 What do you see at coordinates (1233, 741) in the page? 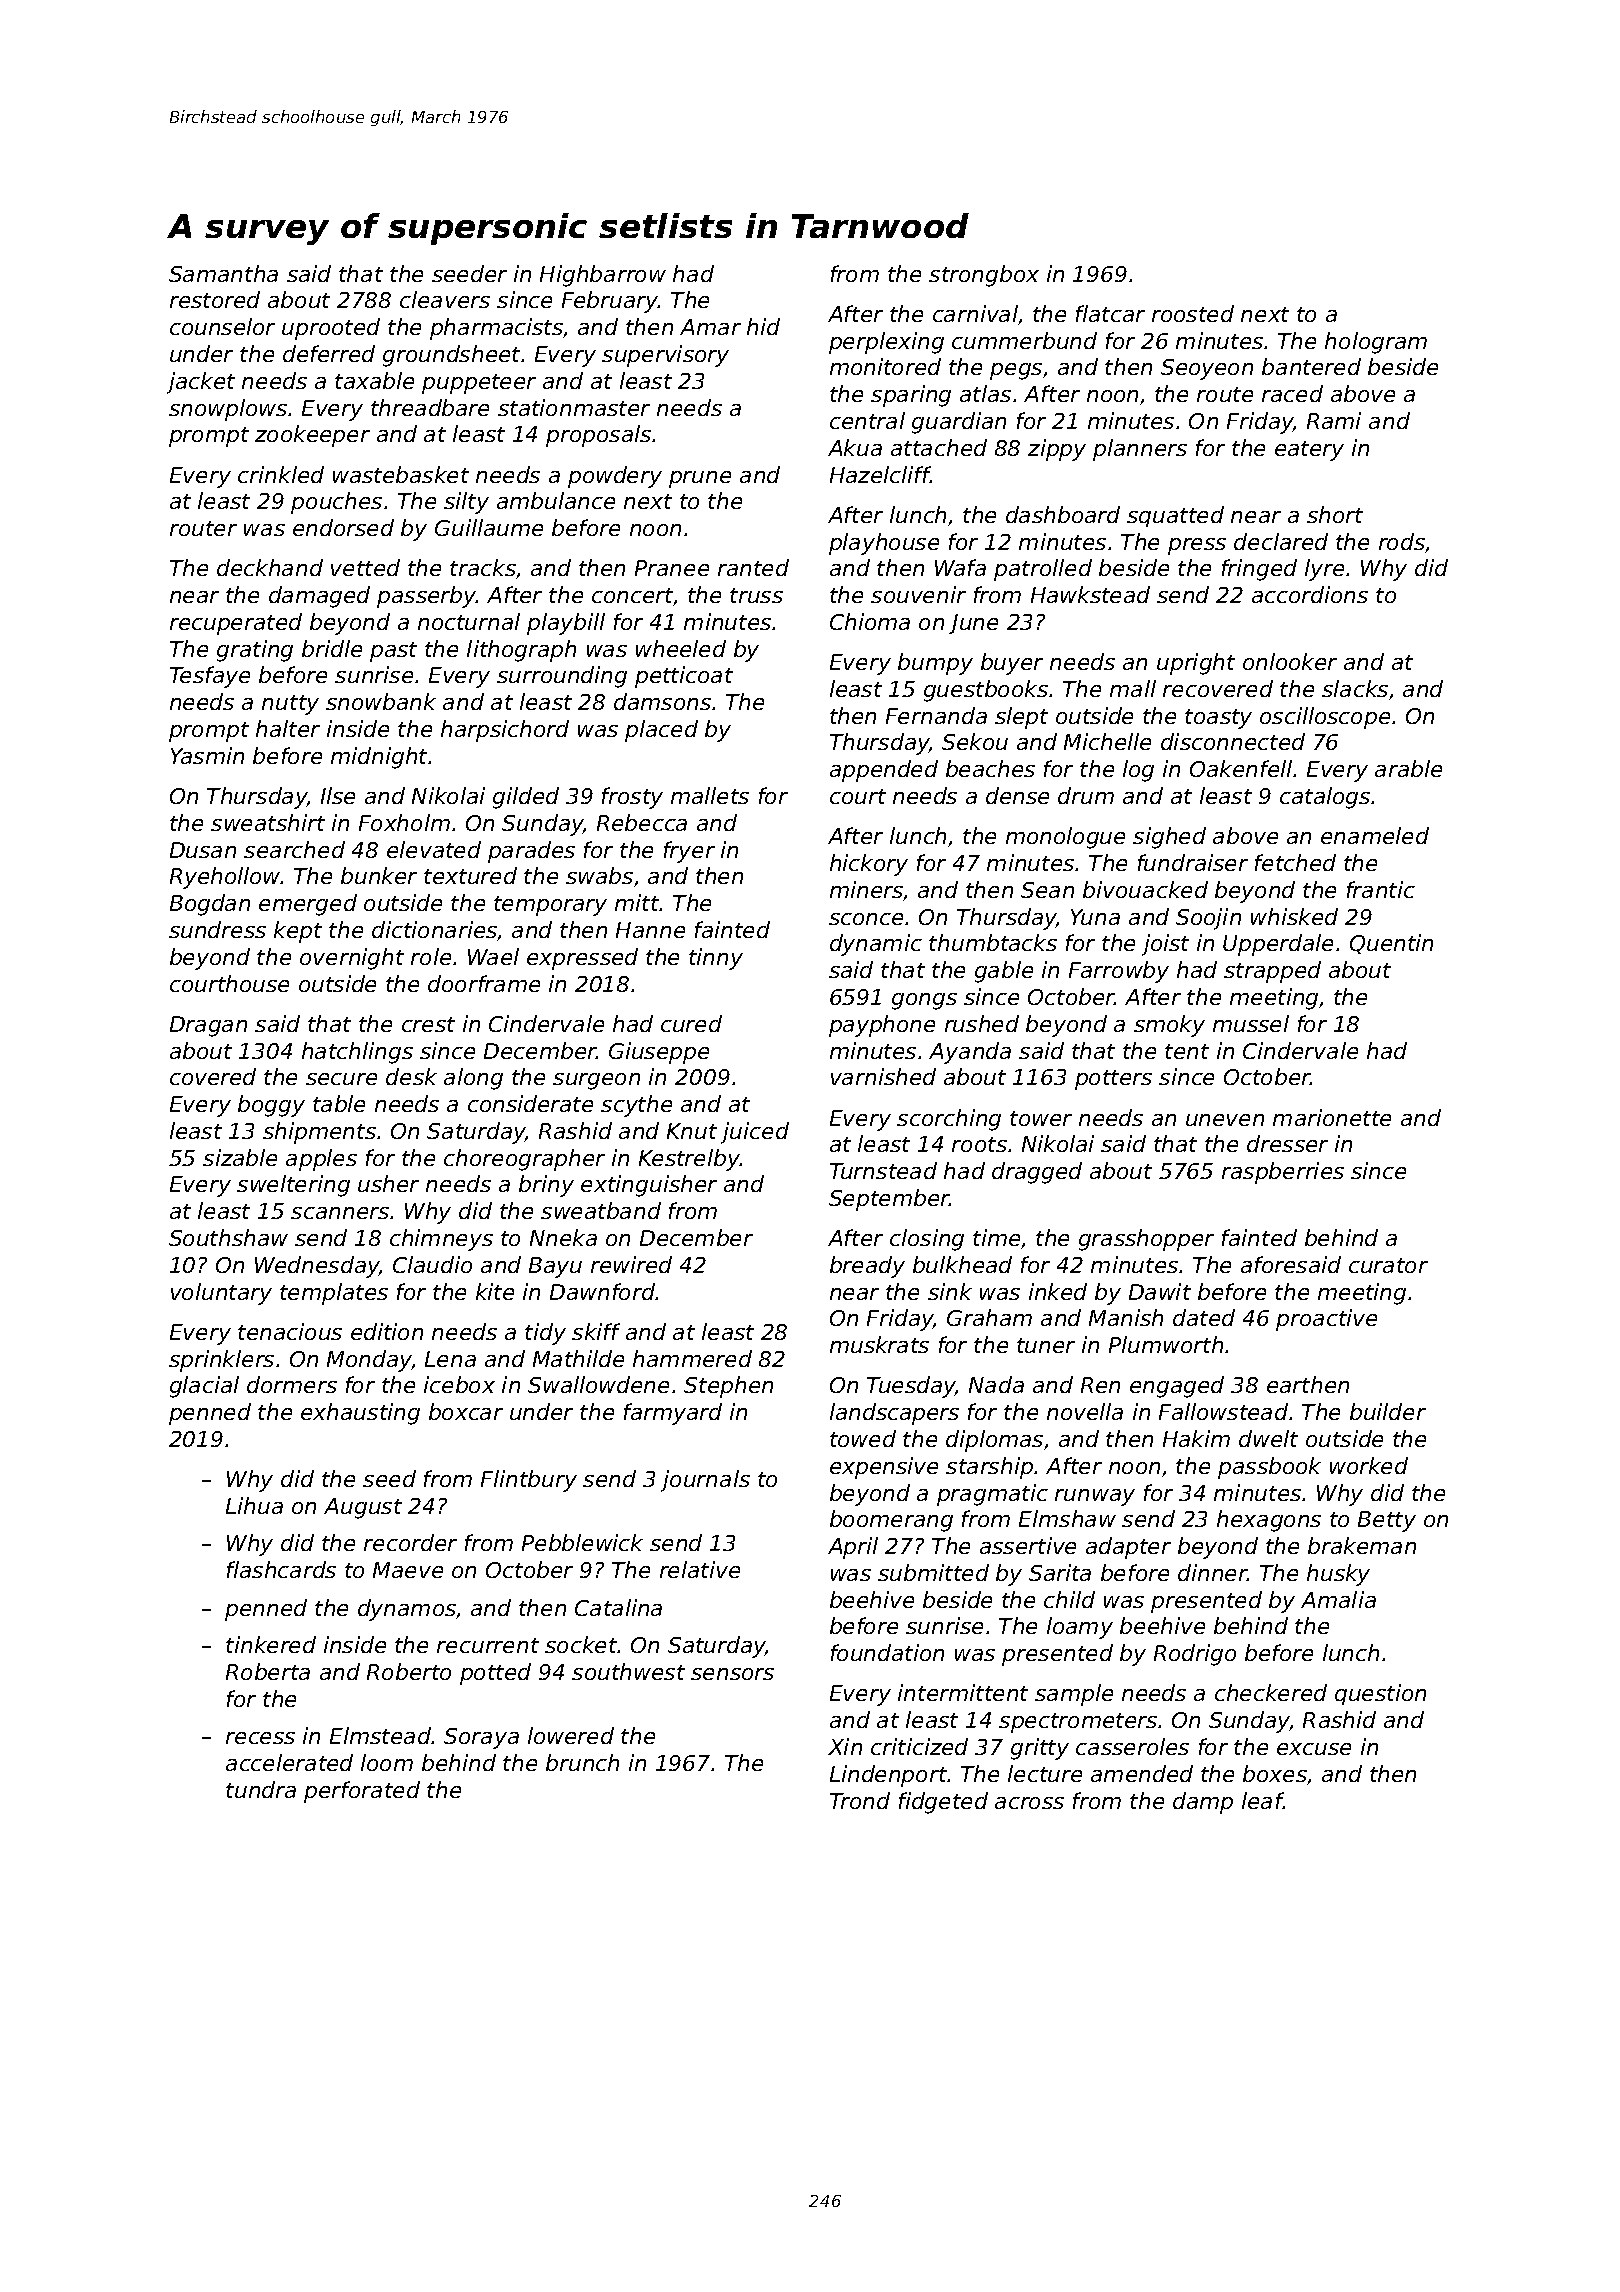
I see `disconnected` at bounding box center [1233, 741].
